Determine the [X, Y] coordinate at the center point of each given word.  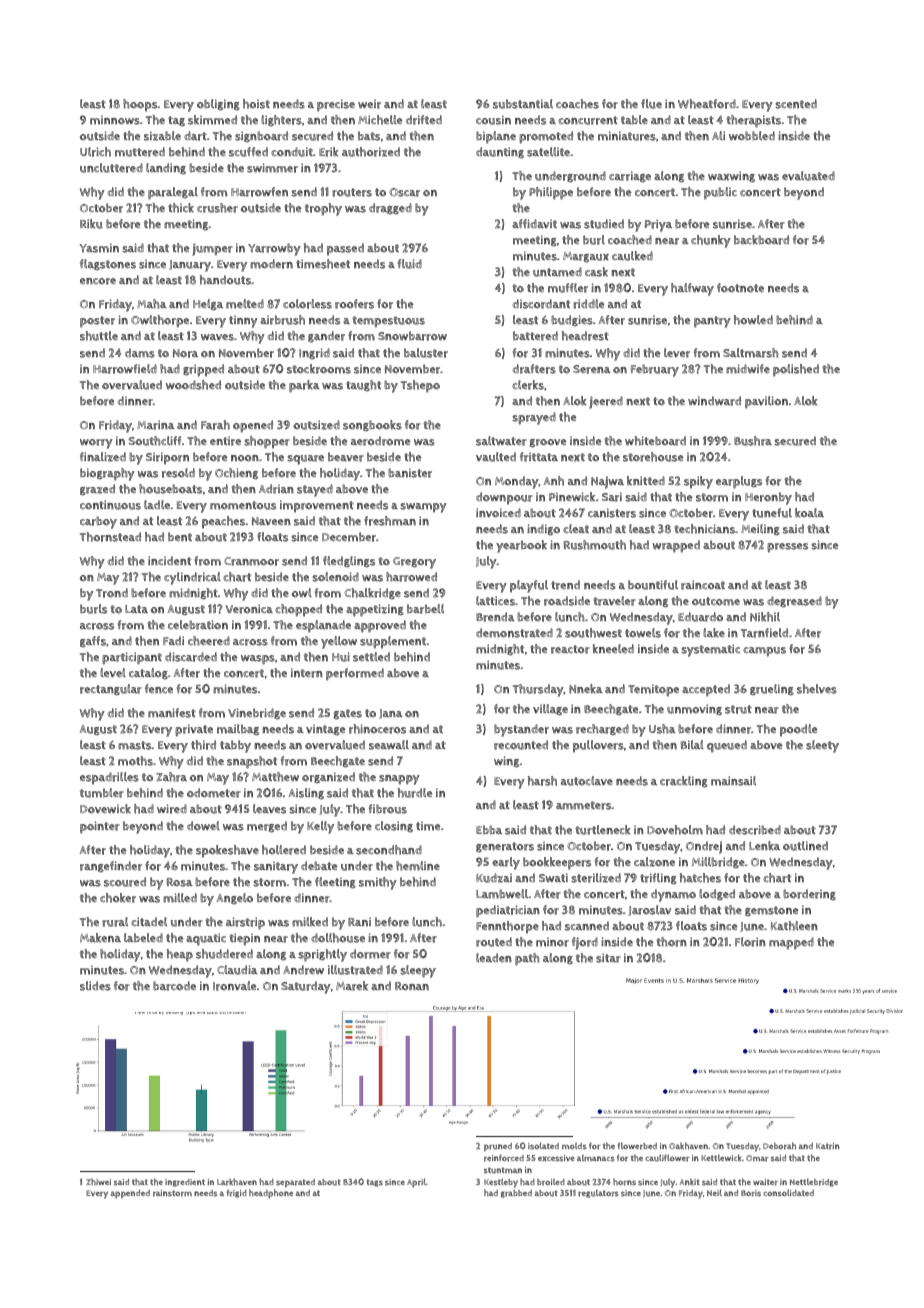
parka [304, 386]
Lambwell [502, 894]
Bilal [692, 744]
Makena [100, 937]
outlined [805, 846]
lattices [495, 601]
